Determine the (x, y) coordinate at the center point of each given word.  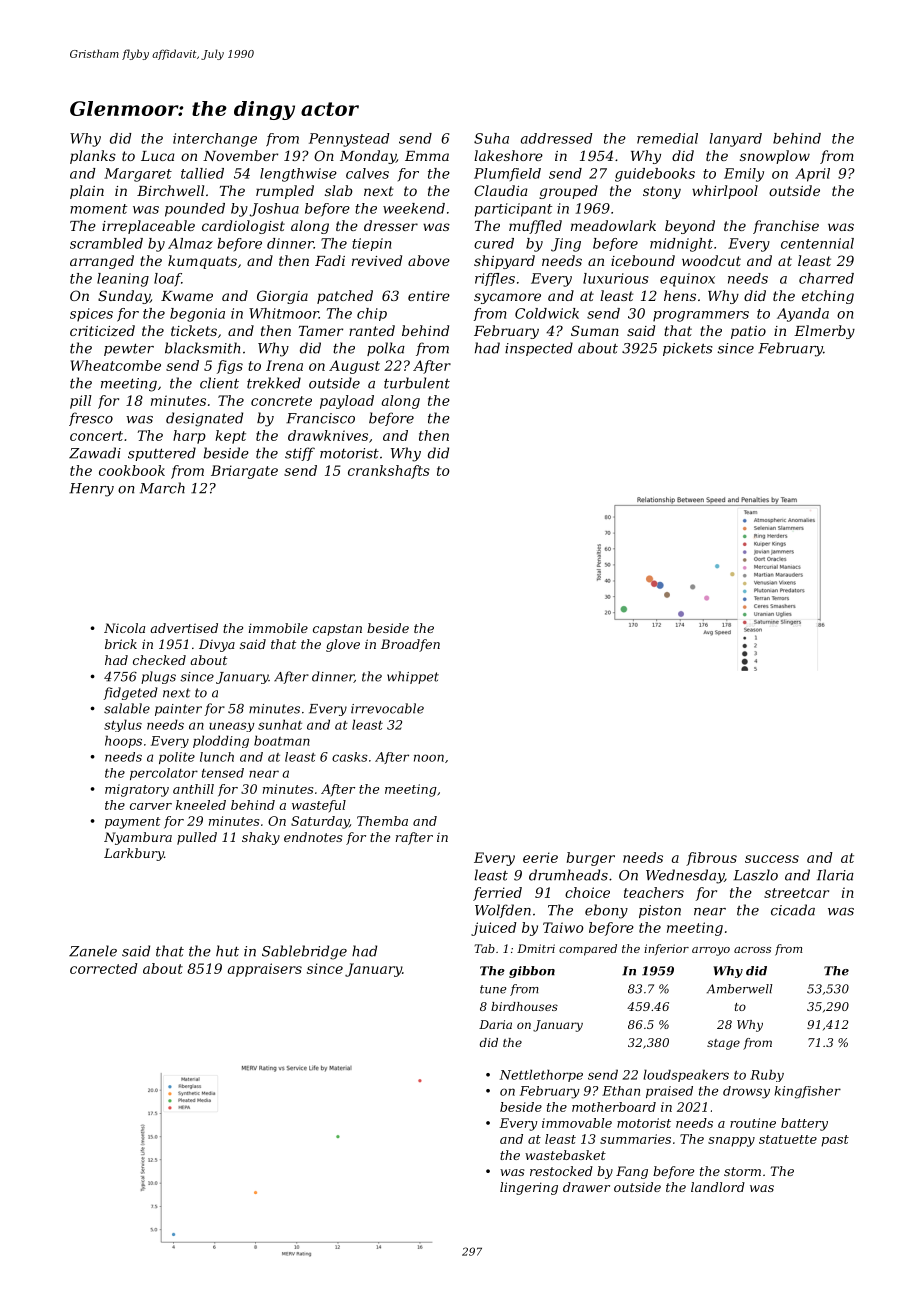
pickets (688, 349)
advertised (184, 628)
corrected (104, 968)
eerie (540, 857)
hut (227, 951)
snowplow (775, 157)
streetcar (796, 893)
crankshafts (389, 472)
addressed (556, 138)
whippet (413, 677)
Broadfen (410, 645)
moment (98, 209)
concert (96, 436)
